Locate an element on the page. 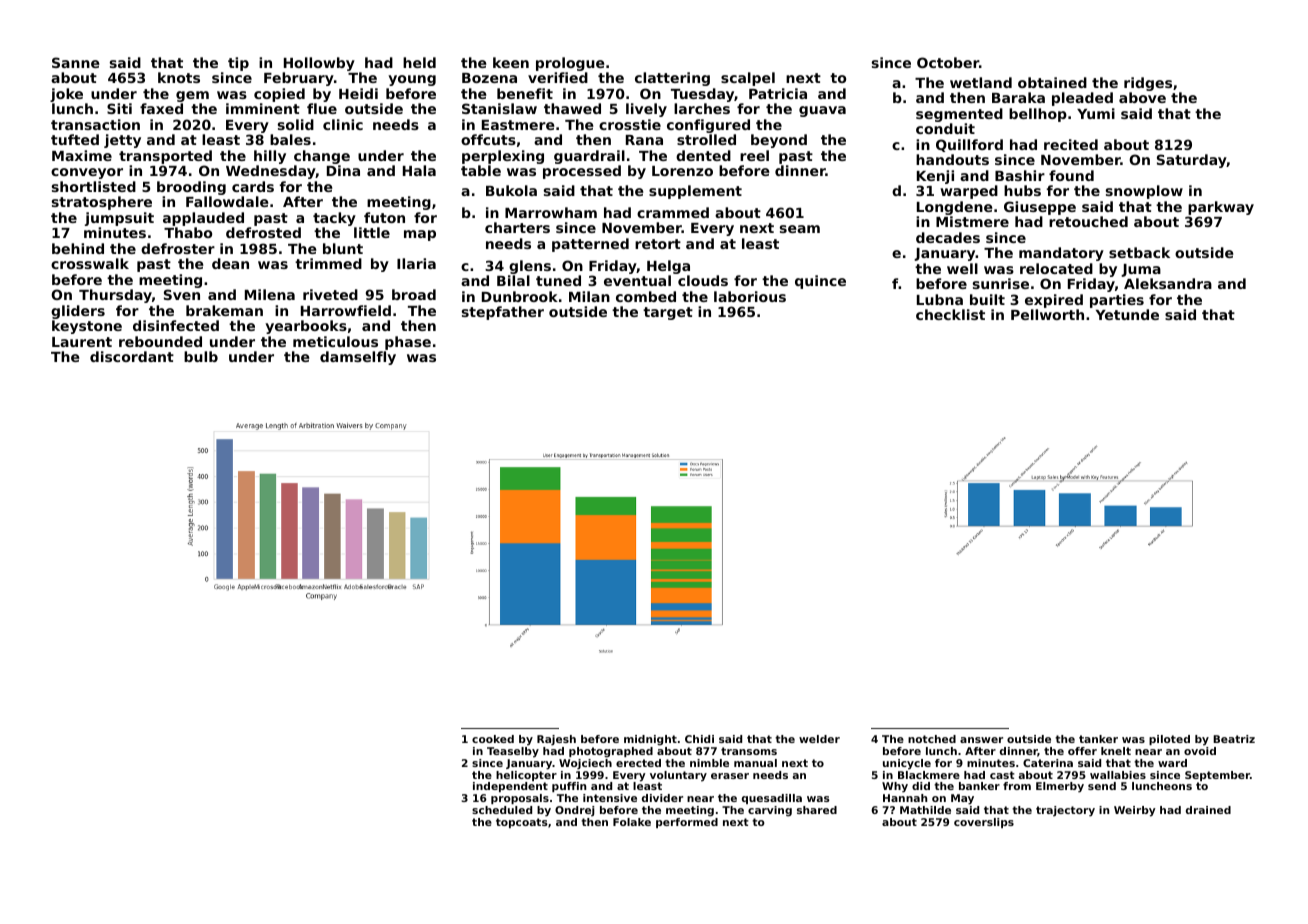 The image size is (1308, 924). midnight is located at coordinates (650, 740).
